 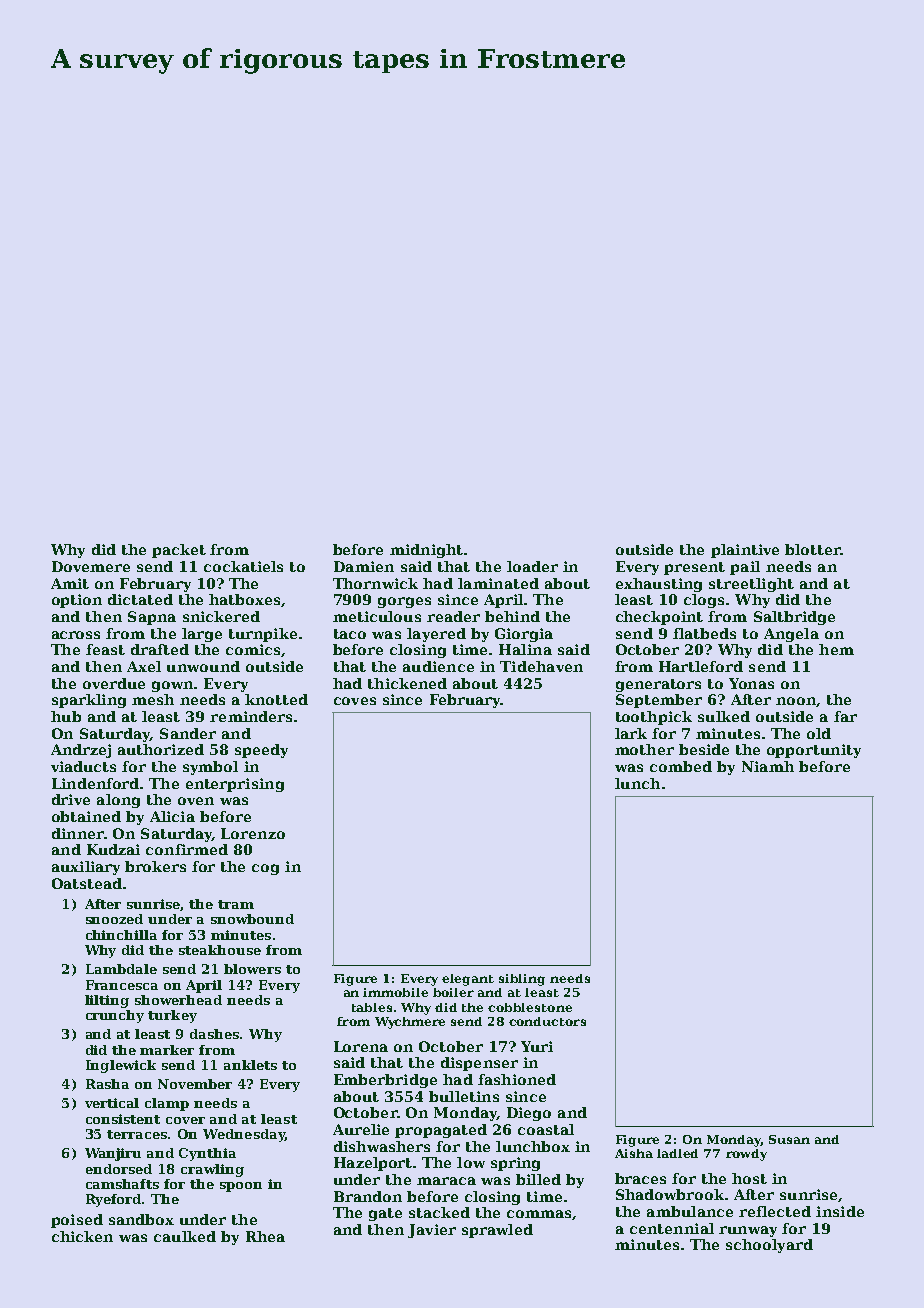 What do you see at coordinates (82, 1236) in the screenshot?
I see `chicken` at bounding box center [82, 1236].
